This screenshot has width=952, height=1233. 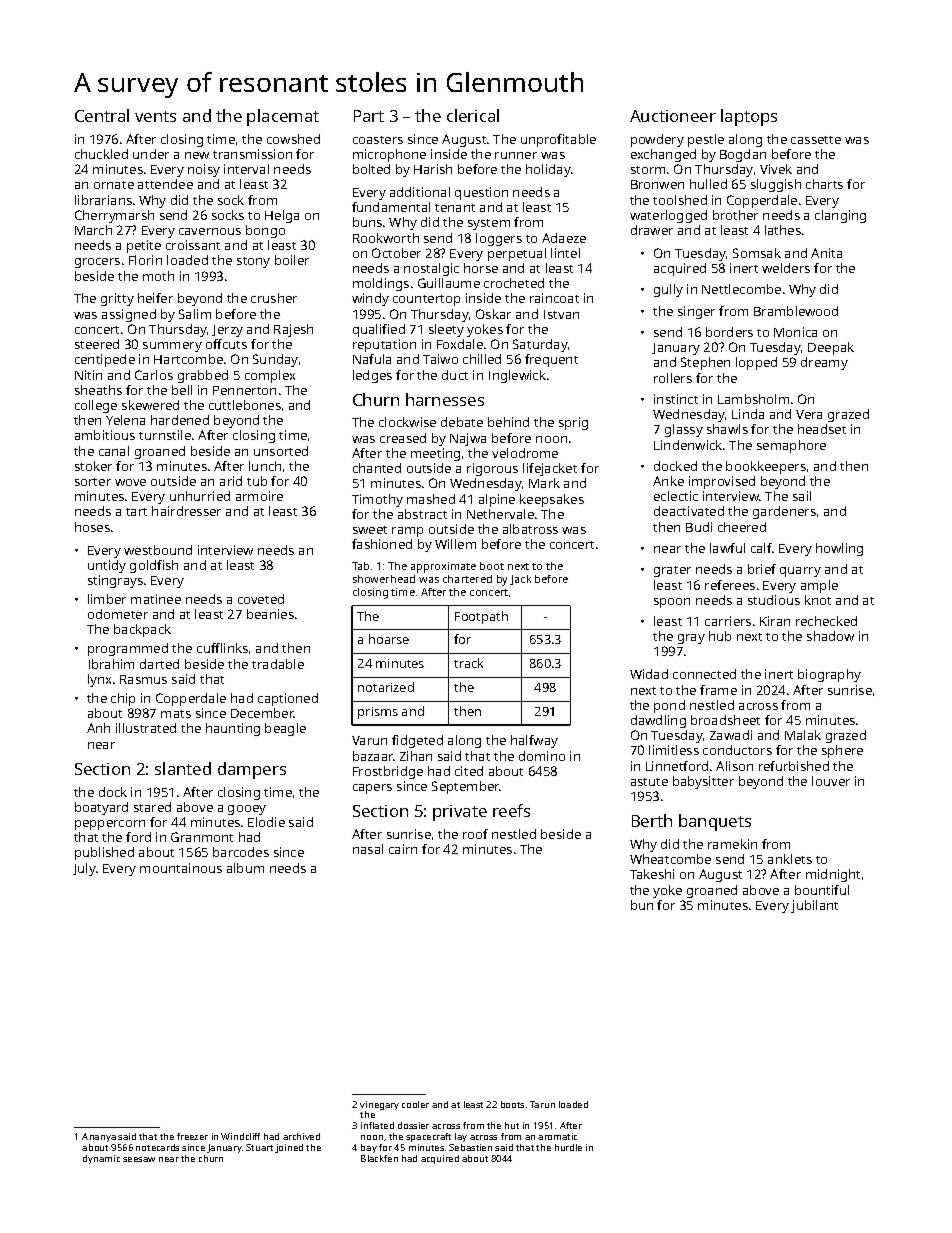 What do you see at coordinates (814, 906) in the screenshot?
I see `jubilant` at bounding box center [814, 906].
